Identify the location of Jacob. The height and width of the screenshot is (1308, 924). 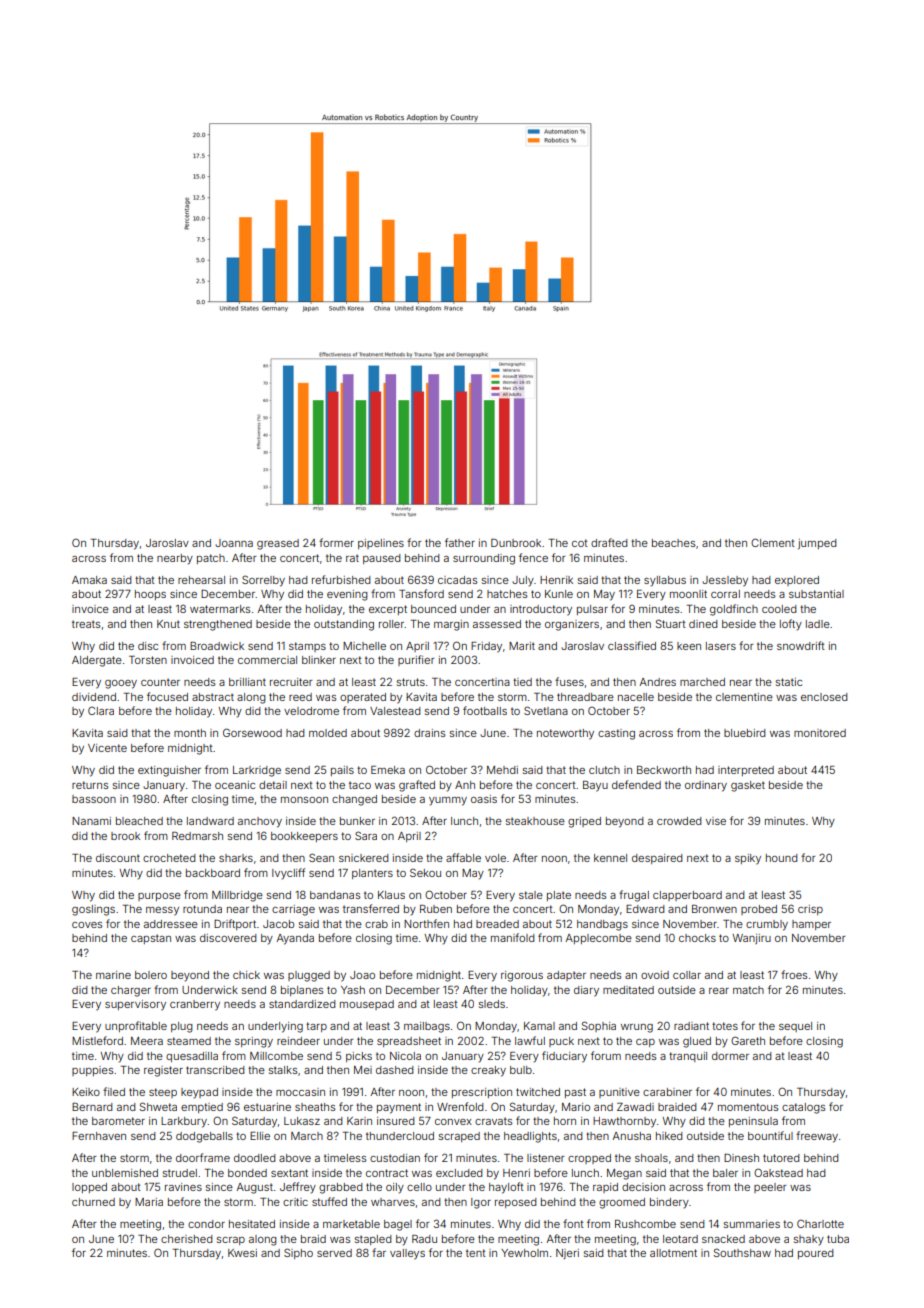
(278, 924).
